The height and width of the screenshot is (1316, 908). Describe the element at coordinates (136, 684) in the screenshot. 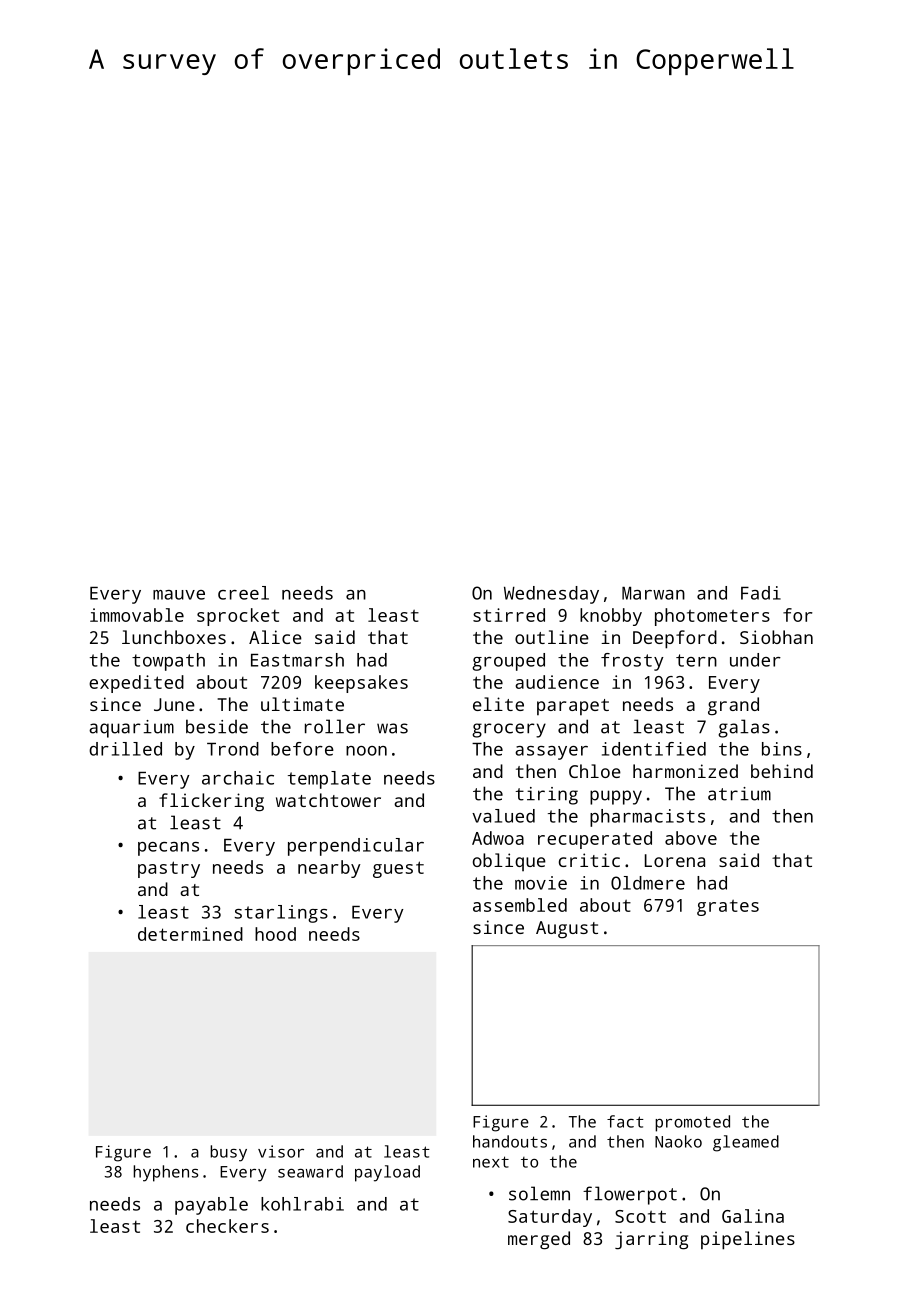

I see `expedited` at that location.
